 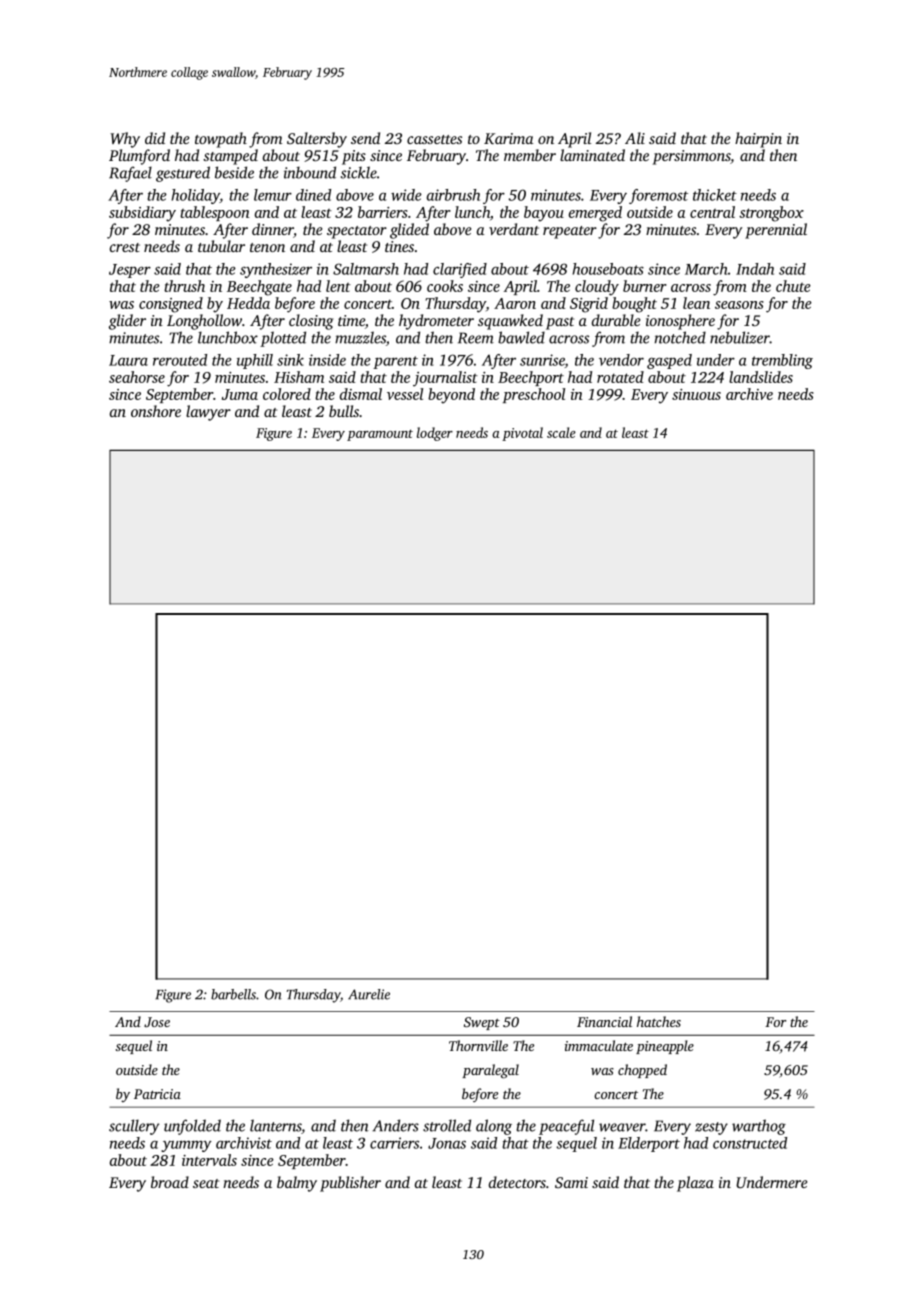 I want to click on barbells, so click(x=233, y=994).
